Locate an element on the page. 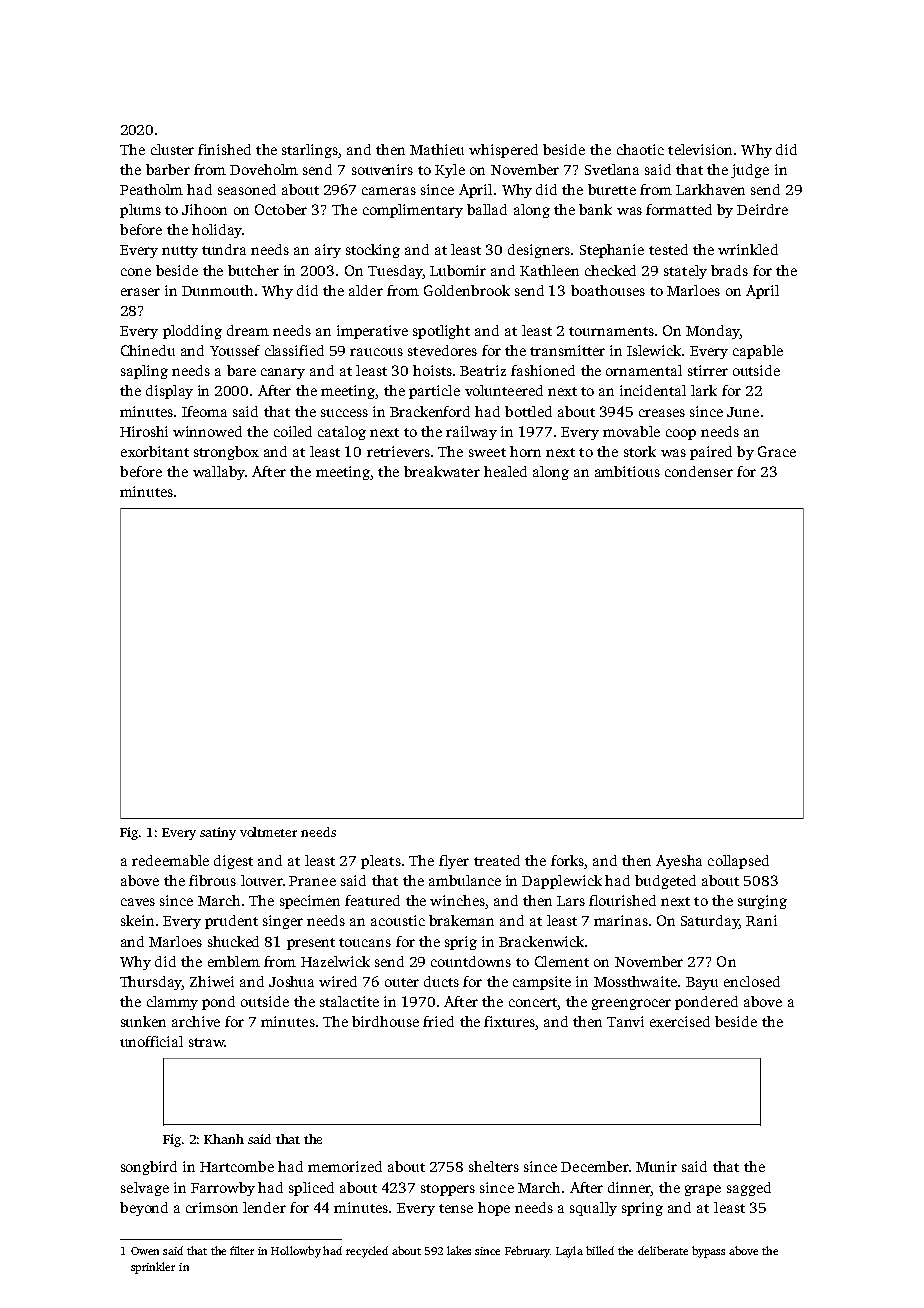 Image resolution: width=924 pixels, height=1308 pixels. chaotic is located at coordinates (640, 149).
